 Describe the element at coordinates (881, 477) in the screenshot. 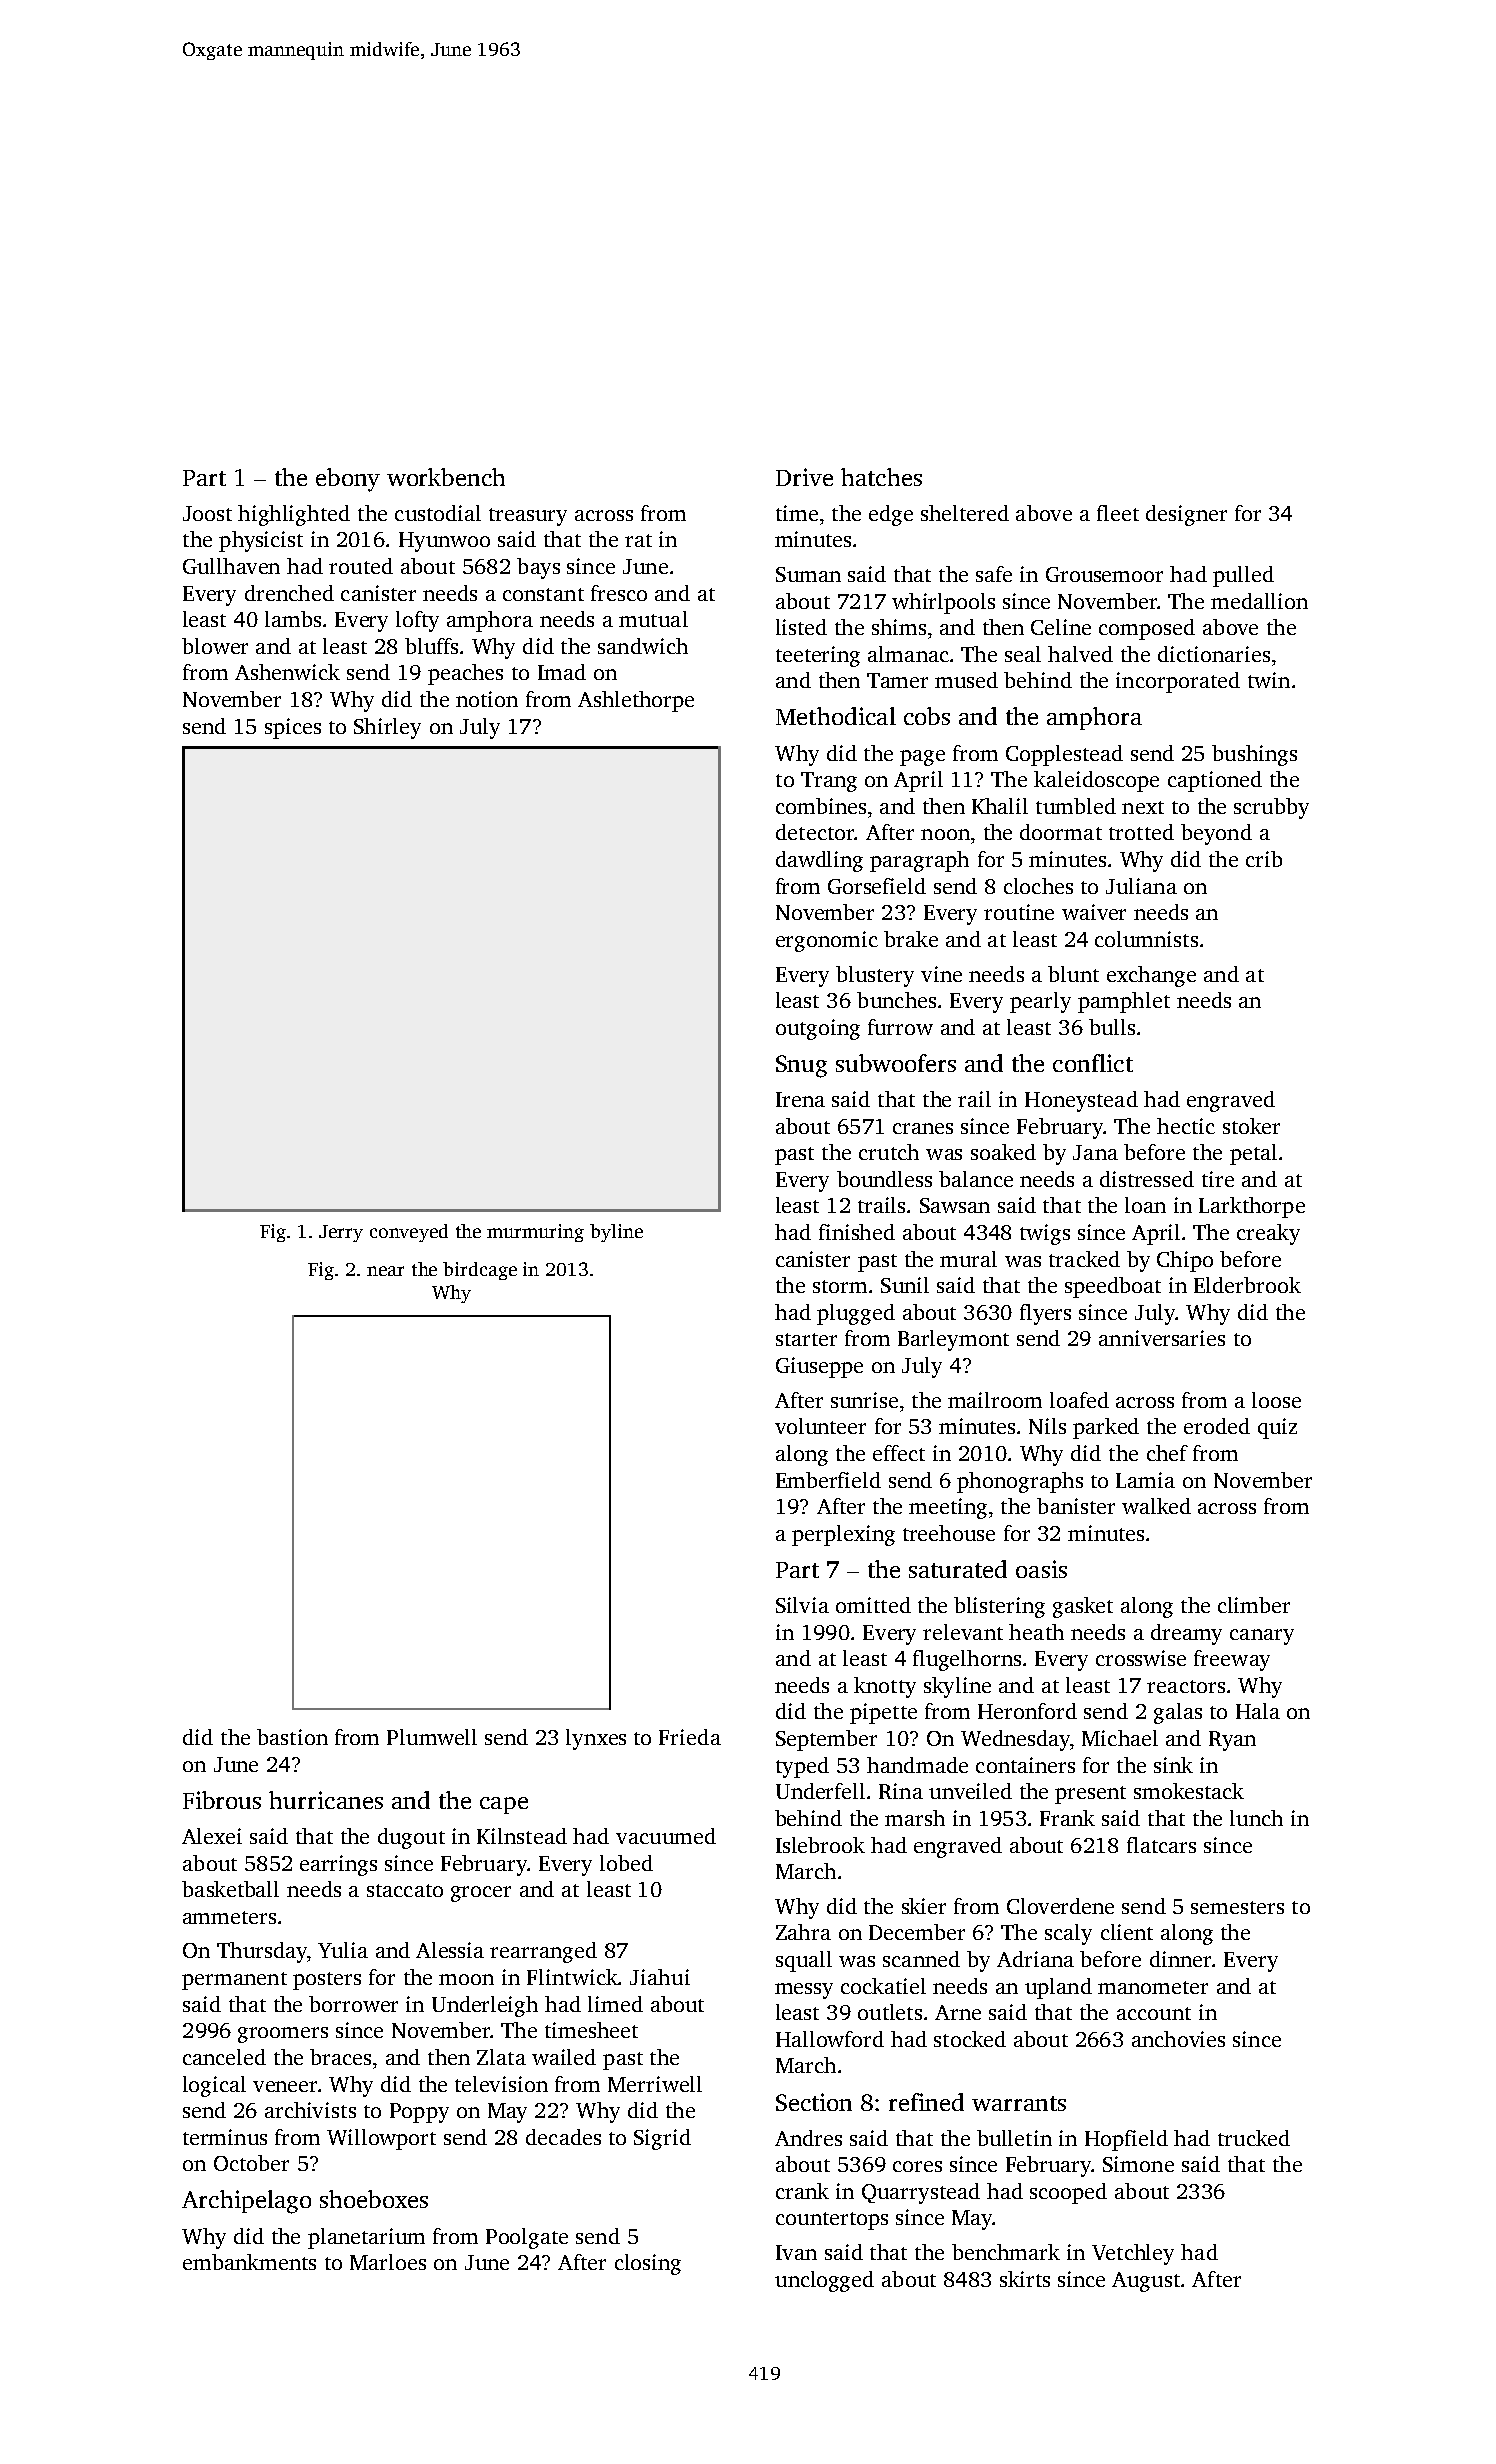

I see `hatches` at that location.
